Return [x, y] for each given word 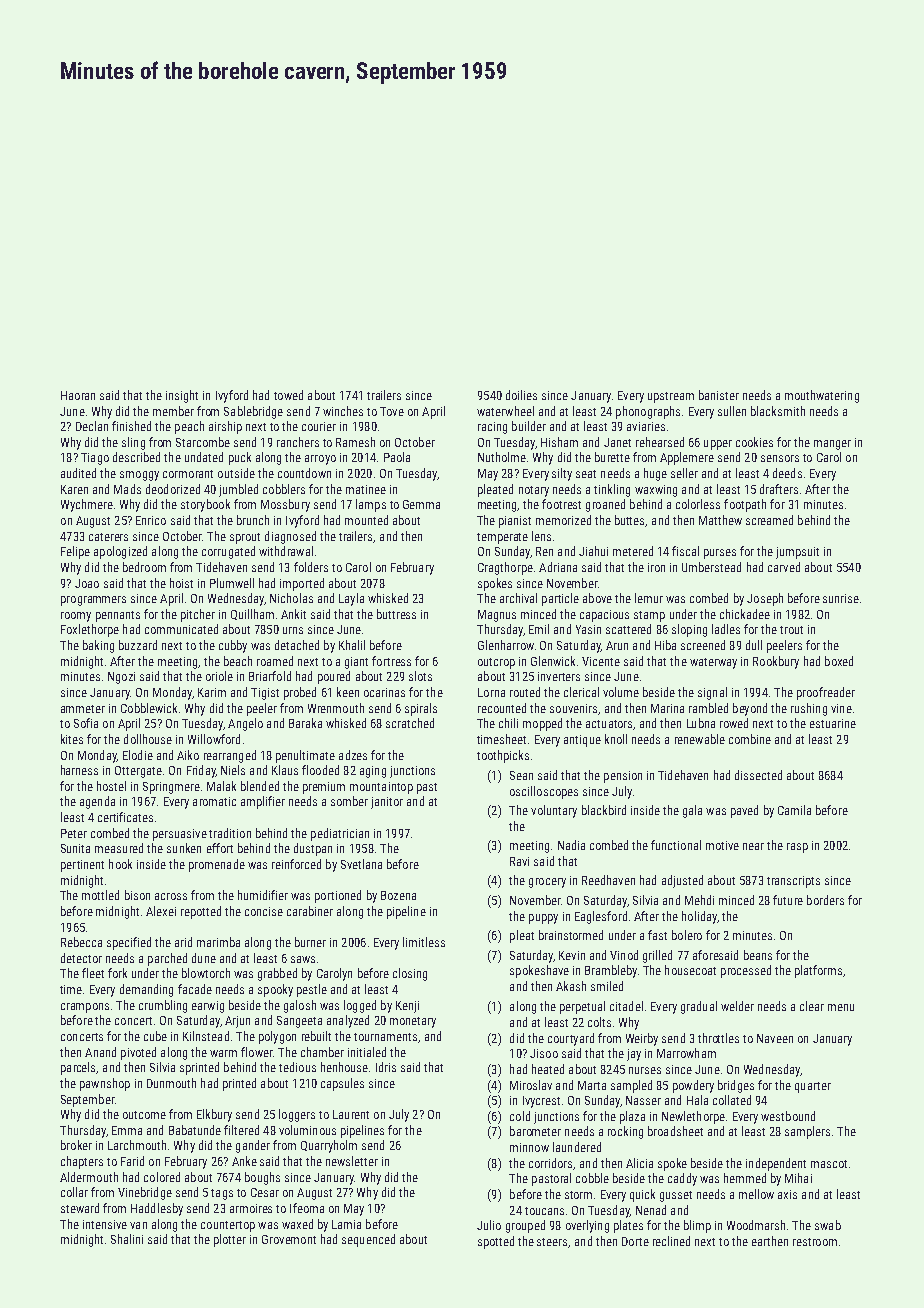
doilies [521, 395]
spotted [496, 1242]
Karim [212, 692]
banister [719, 395]
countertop [228, 1226]
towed [288, 395]
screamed [769, 520]
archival [518, 598]
